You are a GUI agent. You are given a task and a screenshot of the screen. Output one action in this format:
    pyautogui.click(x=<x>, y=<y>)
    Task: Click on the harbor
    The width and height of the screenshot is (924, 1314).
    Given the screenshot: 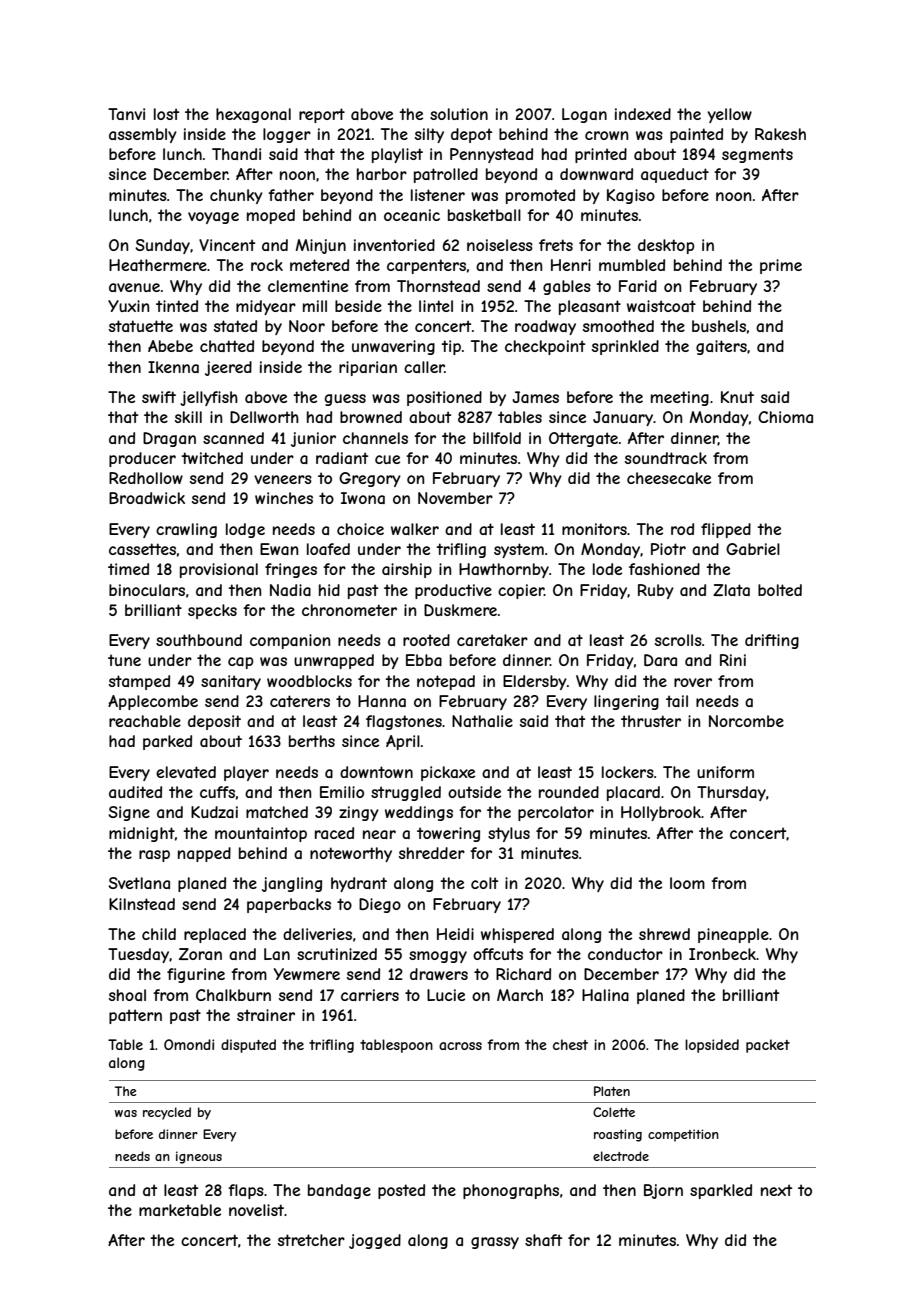 What is the action you would take?
    pyautogui.click(x=382, y=174)
